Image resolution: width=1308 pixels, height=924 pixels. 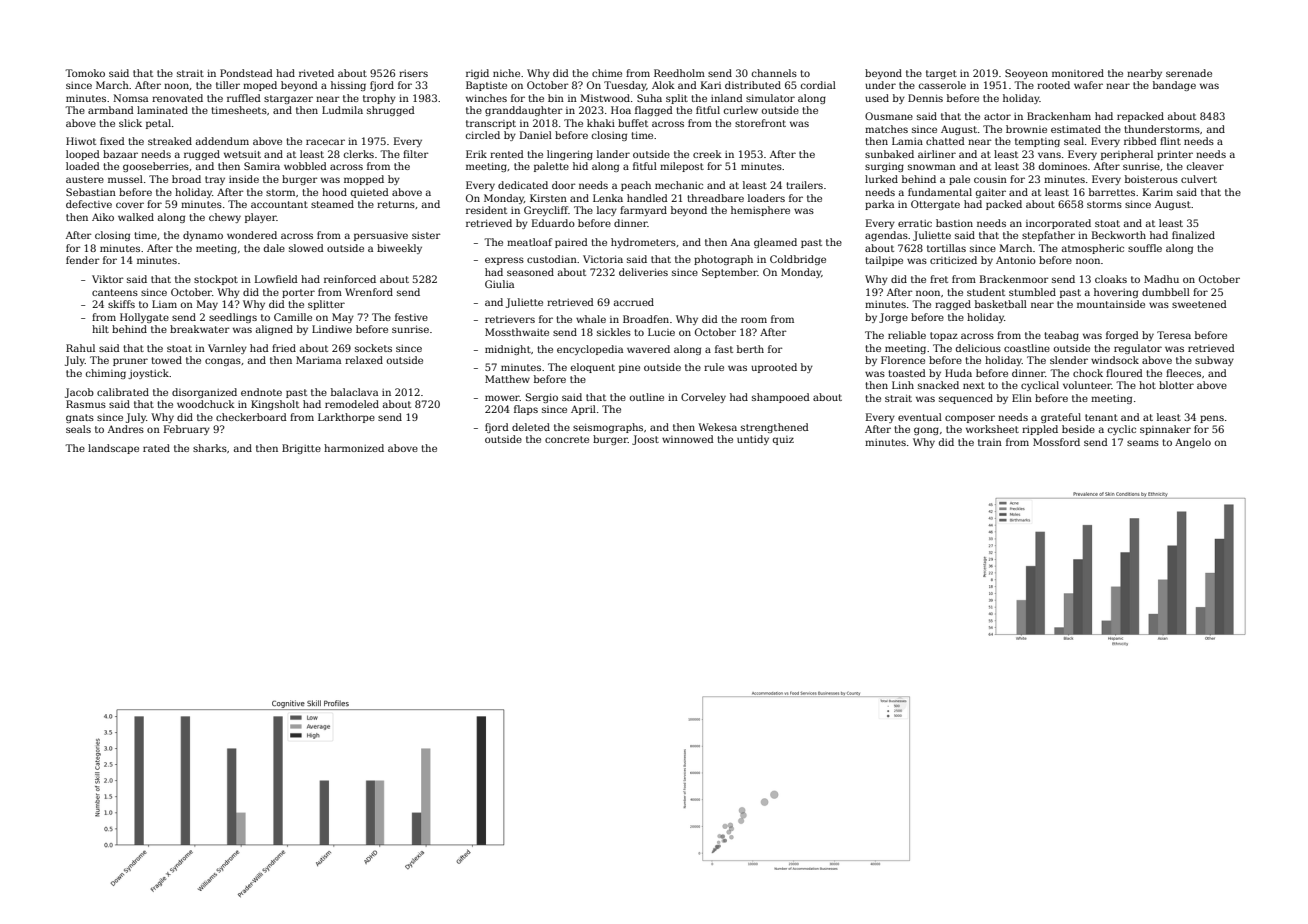 I want to click on monitored, so click(x=1078, y=73).
